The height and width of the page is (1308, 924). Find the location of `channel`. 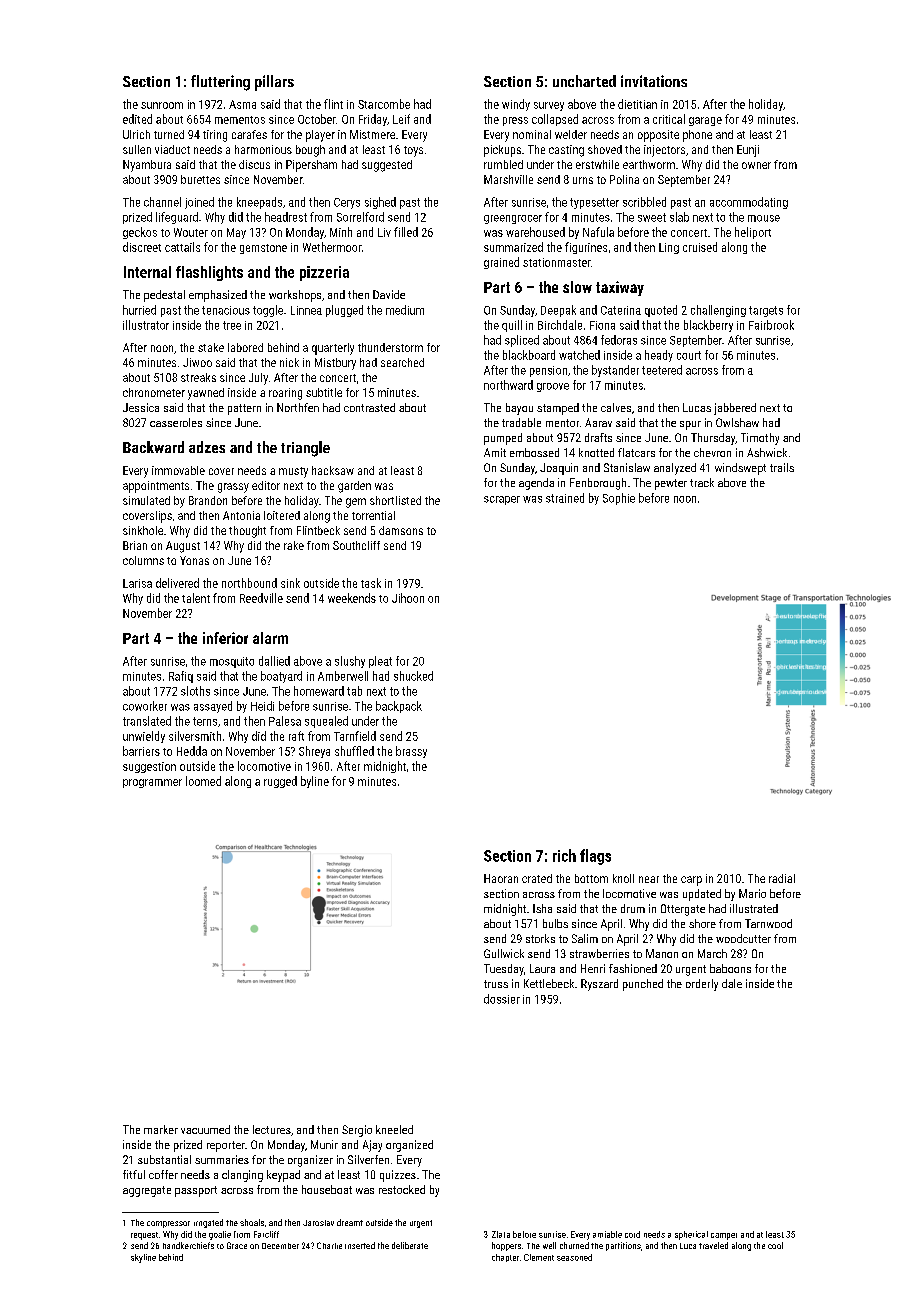

channel is located at coordinates (162, 202).
